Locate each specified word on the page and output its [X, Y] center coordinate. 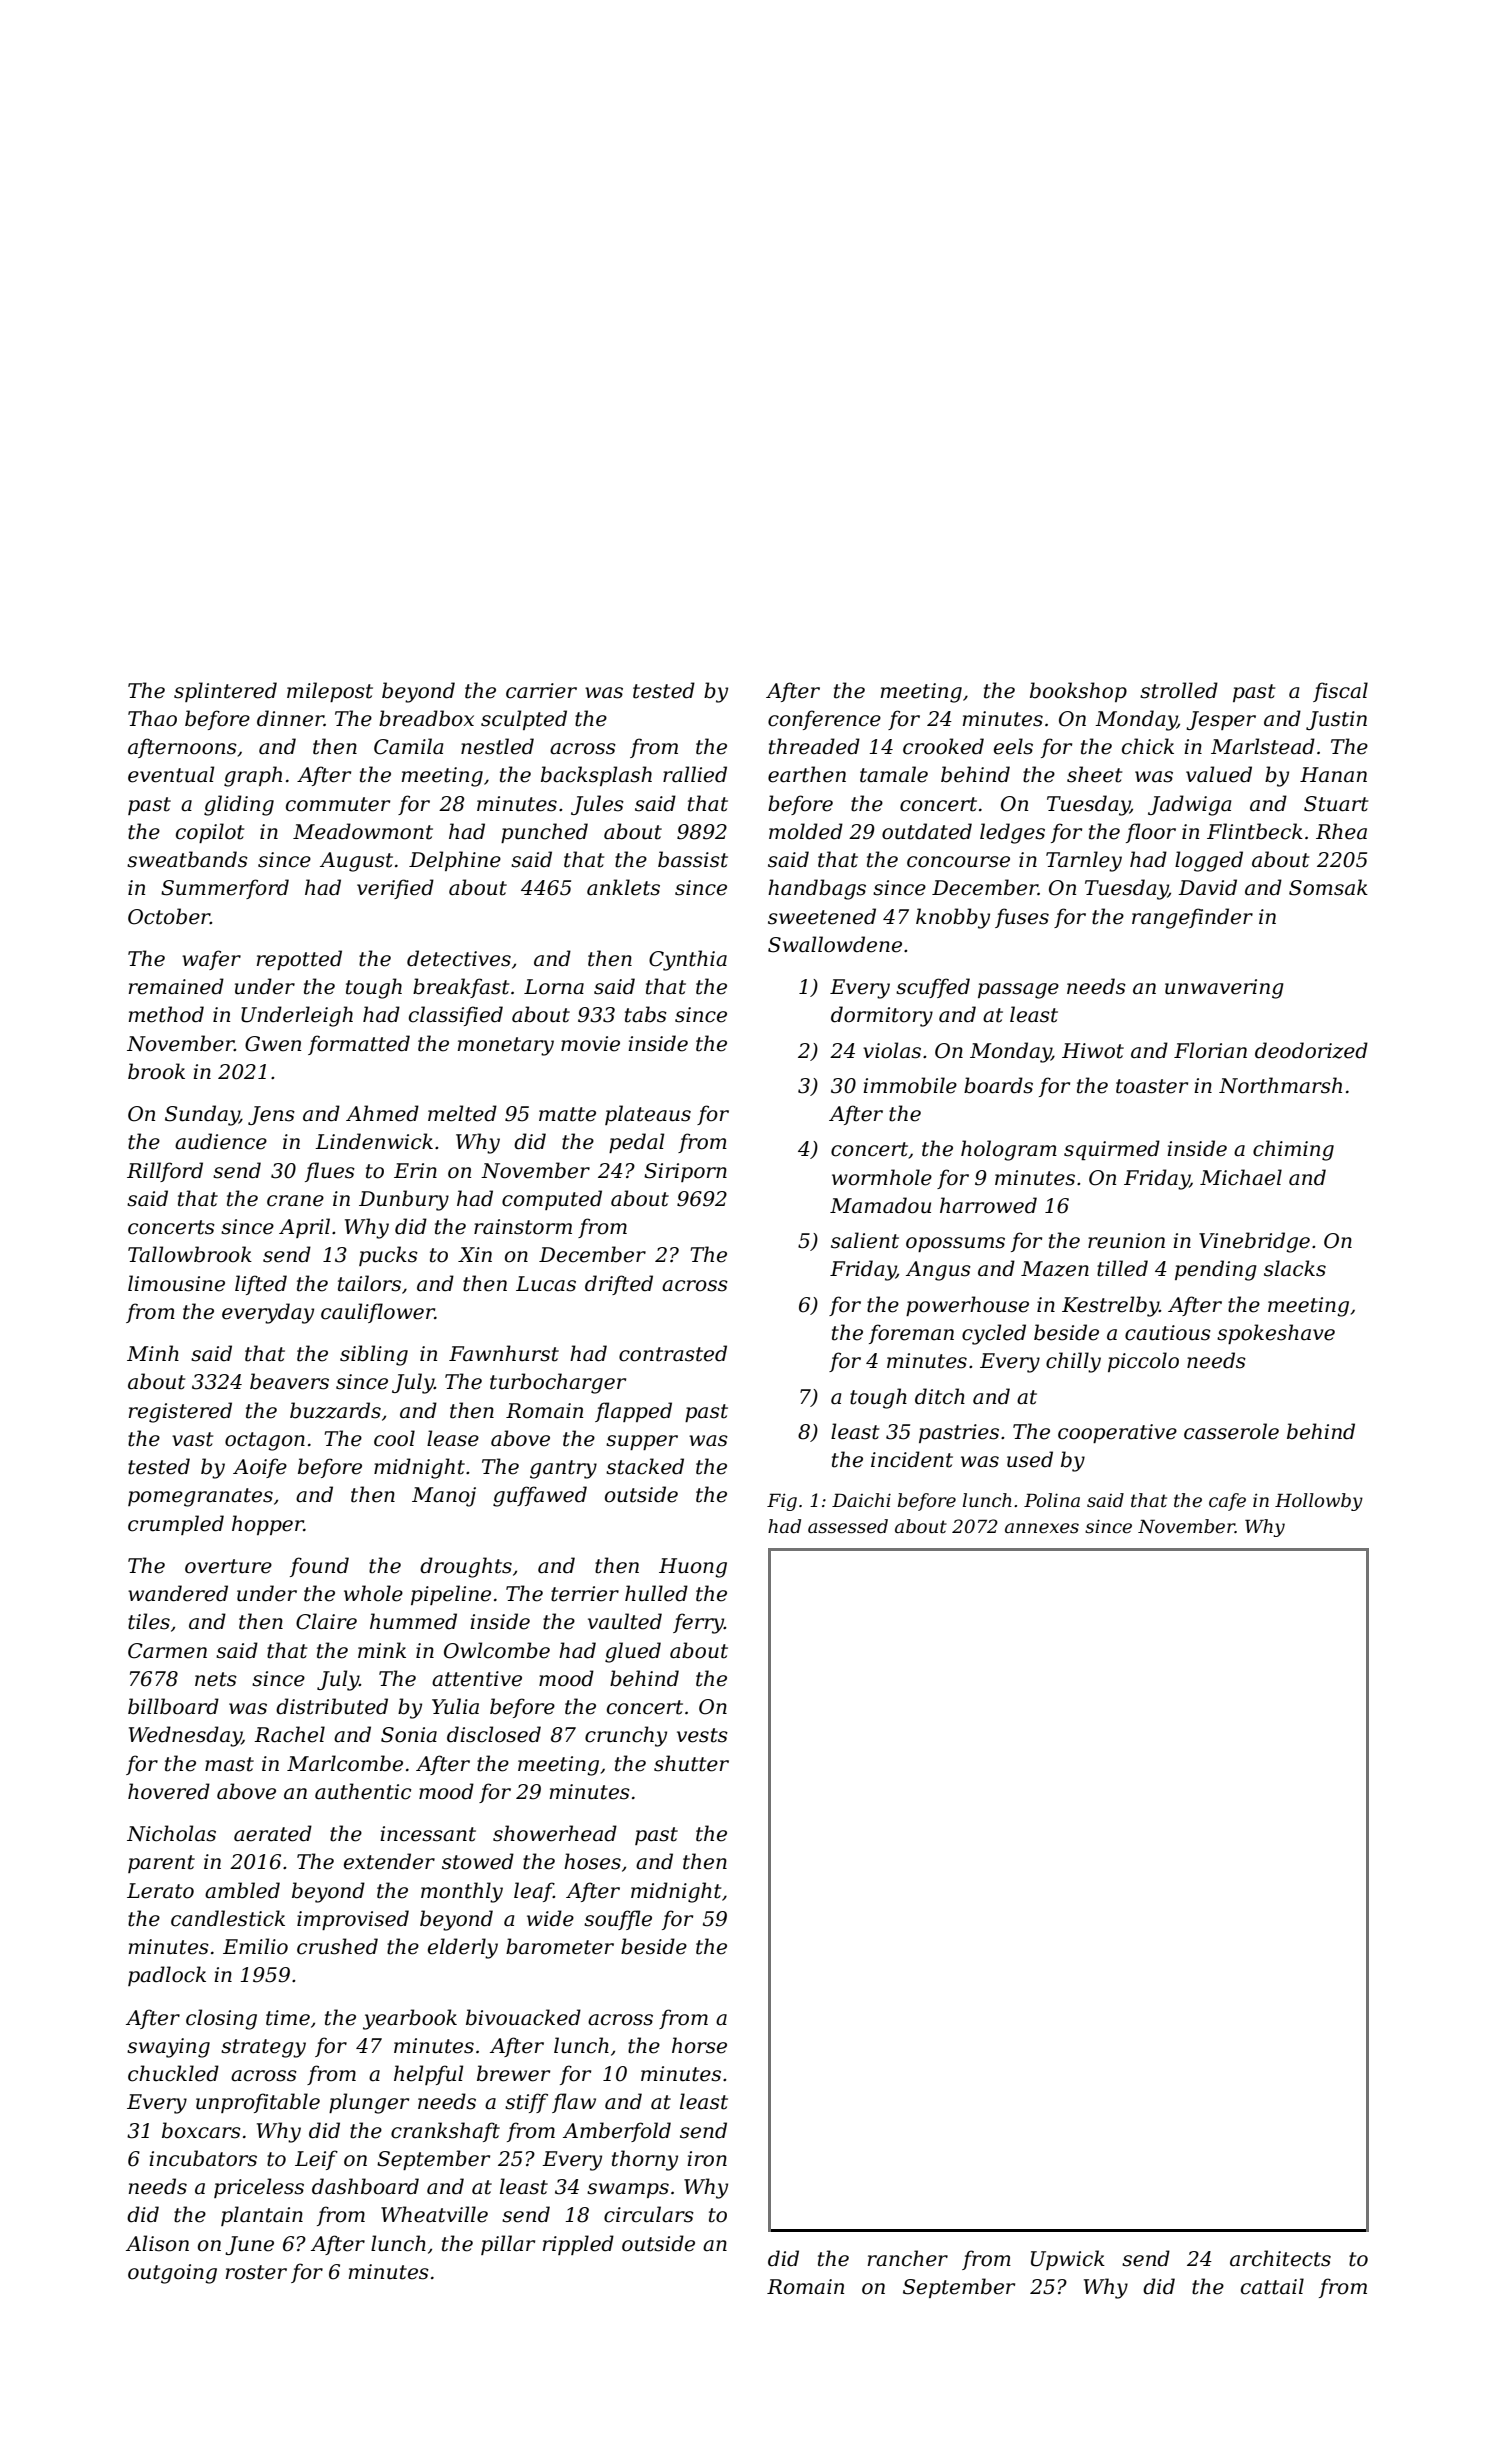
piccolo [1143, 1362]
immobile [910, 1085]
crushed [337, 1946]
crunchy [626, 1736]
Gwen [273, 1044]
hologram [1009, 1150]
